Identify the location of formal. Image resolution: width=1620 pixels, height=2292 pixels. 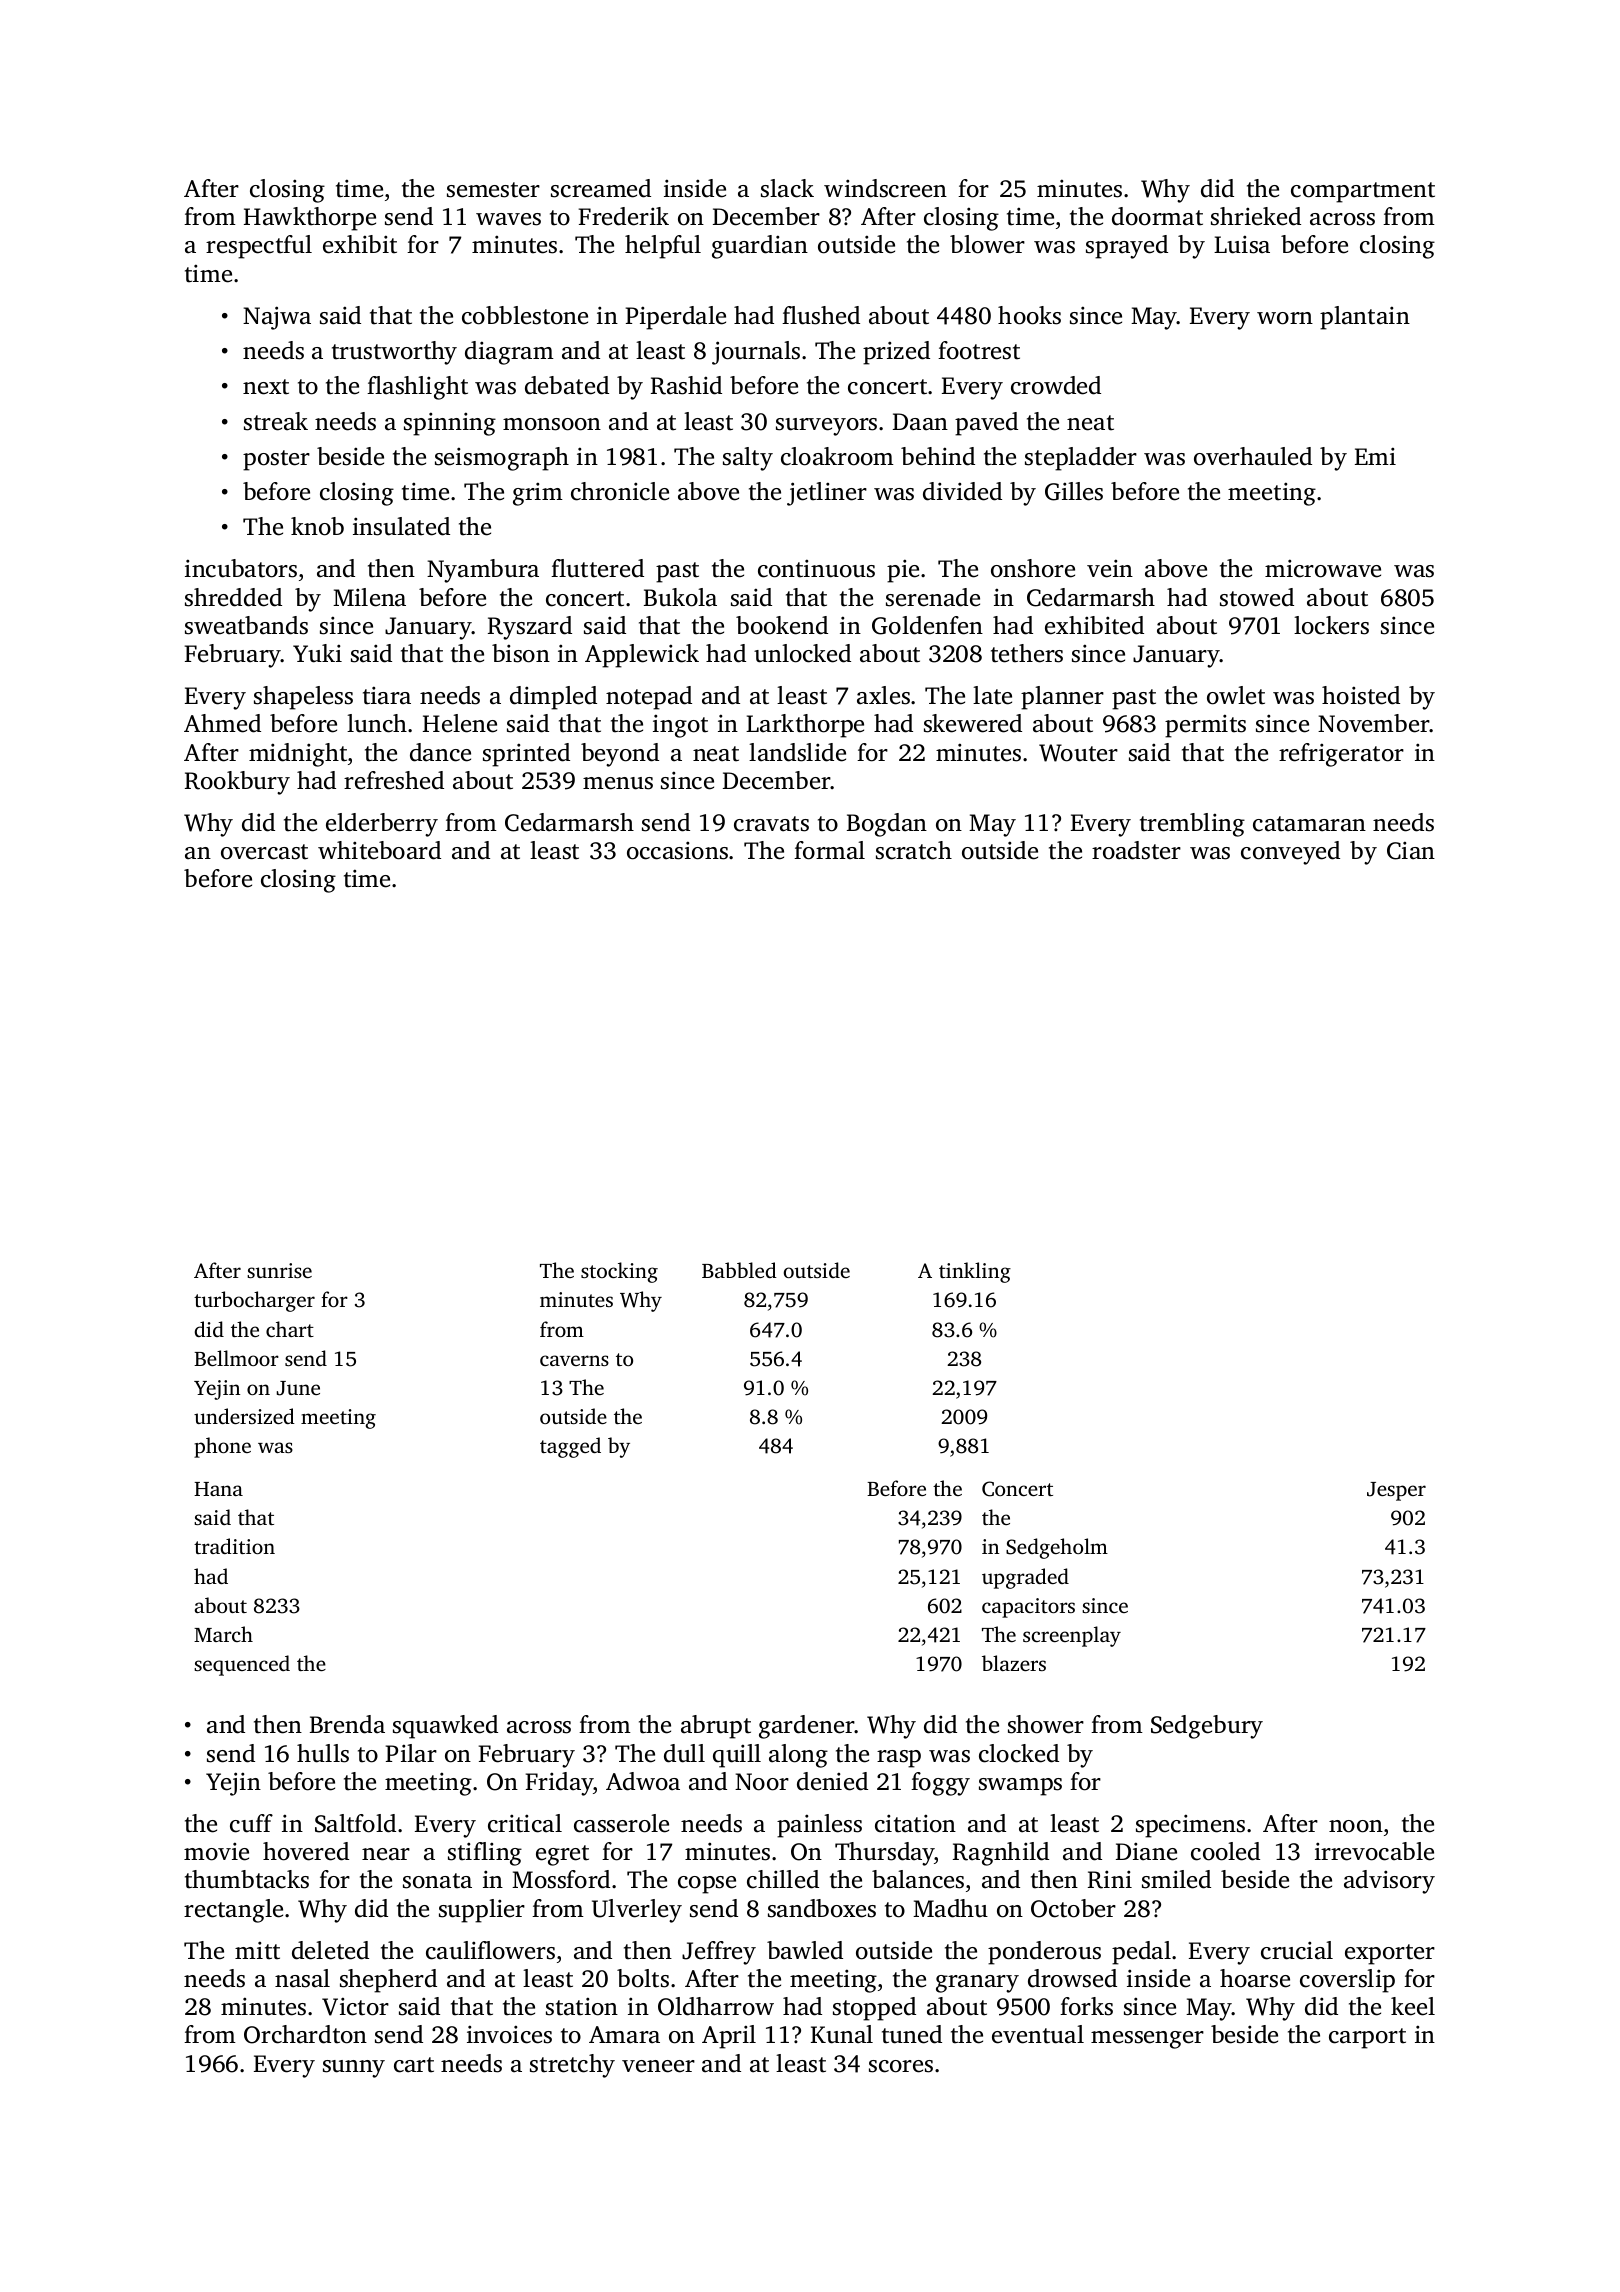
(829, 850).
